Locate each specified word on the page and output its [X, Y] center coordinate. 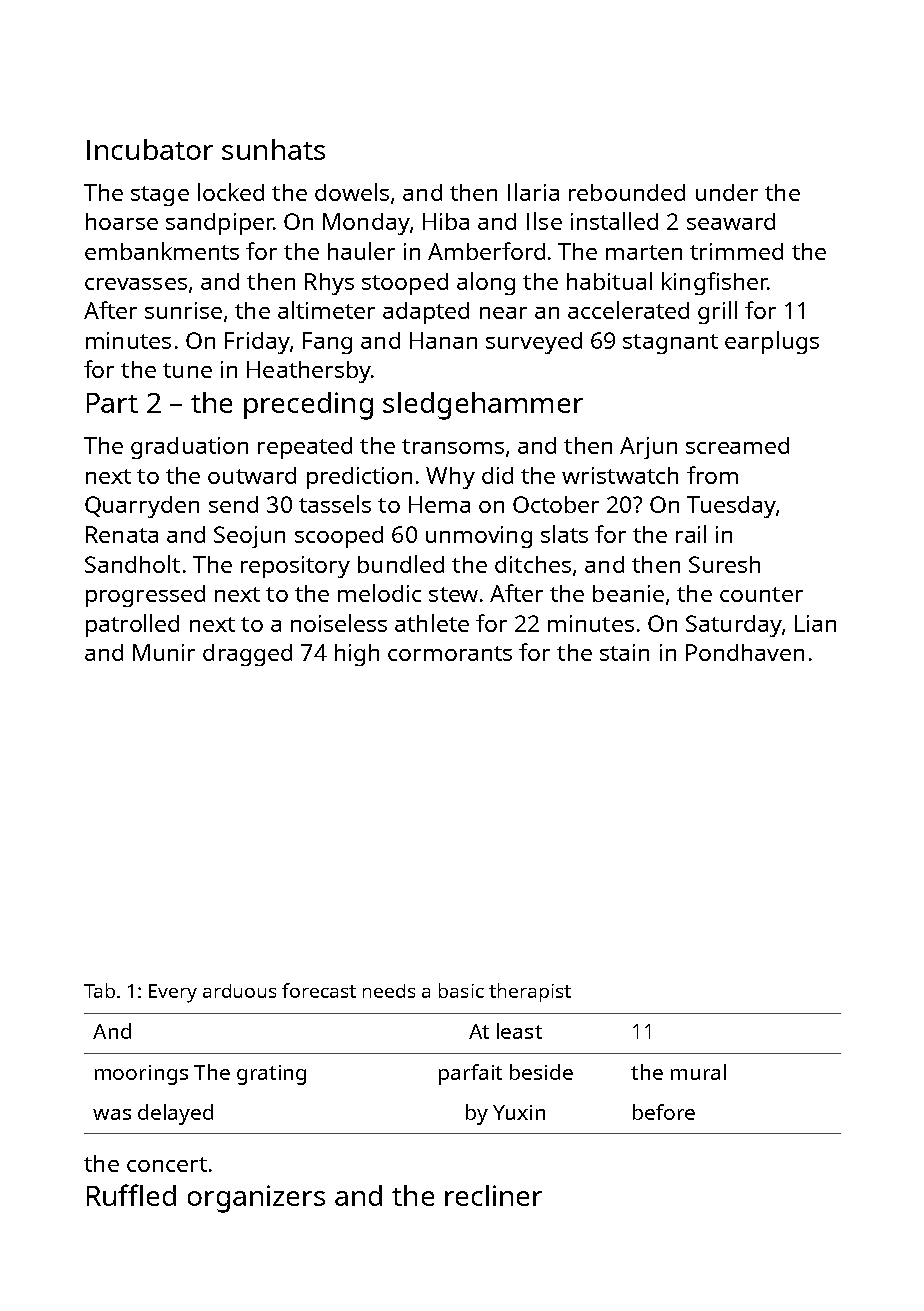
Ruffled [131, 1195]
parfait [470, 1074]
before [664, 1112]
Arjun [648, 448]
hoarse [122, 221]
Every [173, 993]
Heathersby [309, 372]
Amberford [486, 251]
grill [717, 312]
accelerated [628, 310]
